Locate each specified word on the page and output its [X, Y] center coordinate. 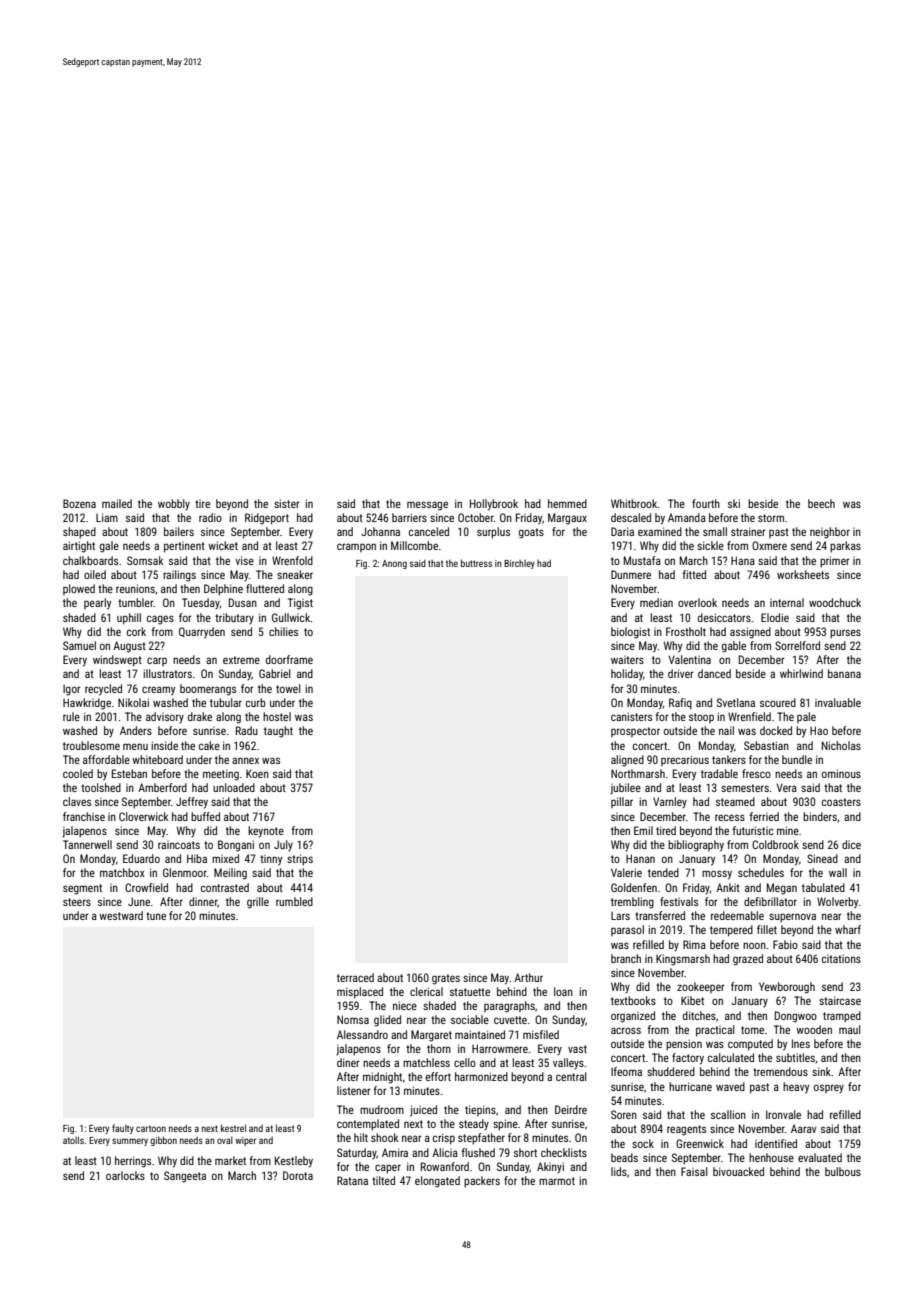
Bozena [79, 503]
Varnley [670, 802]
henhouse [771, 1157]
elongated [437, 1182]
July [283, 845]
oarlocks [125, 1175]
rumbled [294, 901]
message [427, 506]
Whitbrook [634, 503]
